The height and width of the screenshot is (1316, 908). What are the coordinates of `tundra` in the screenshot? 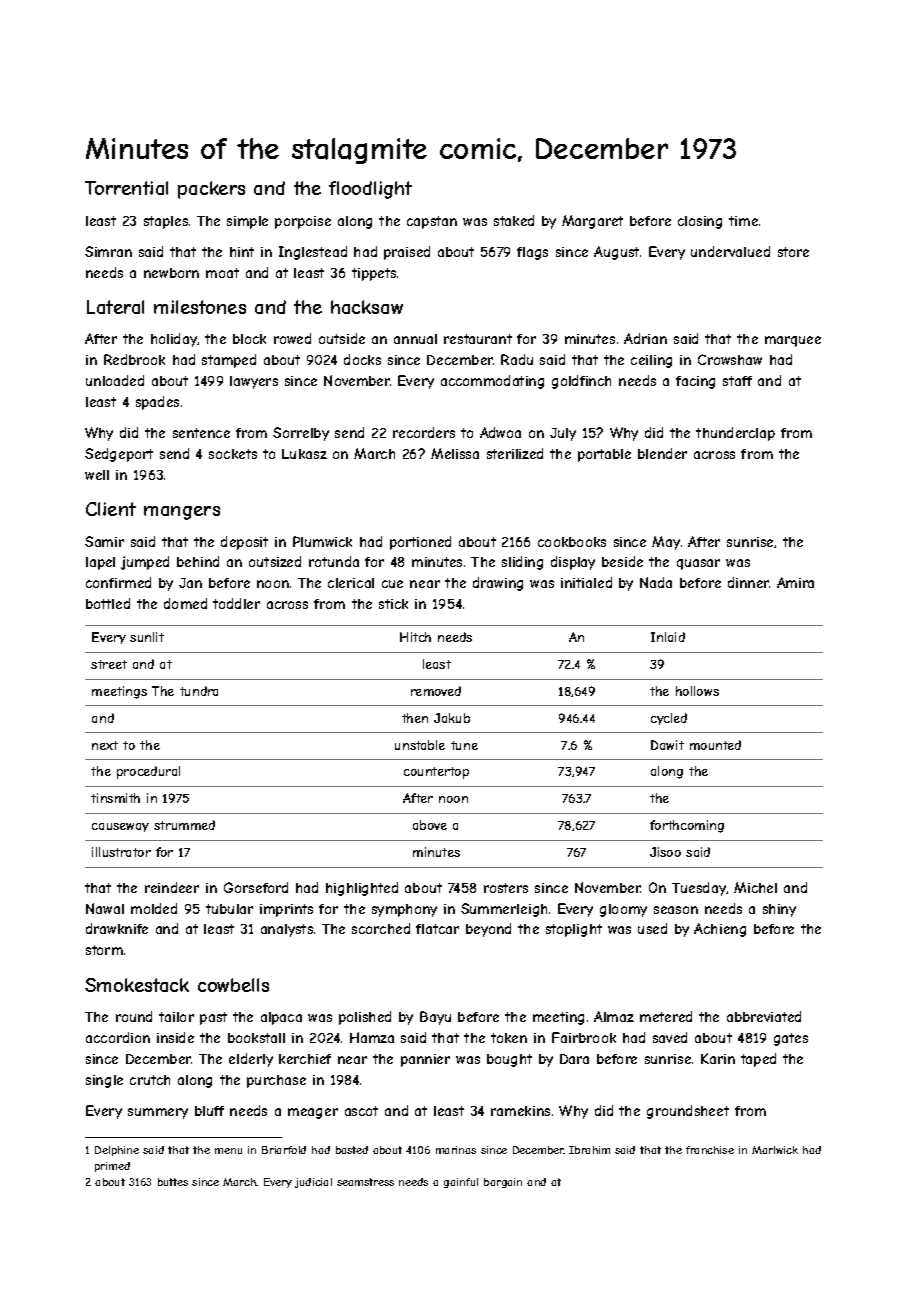 It's located at (199, 691).
